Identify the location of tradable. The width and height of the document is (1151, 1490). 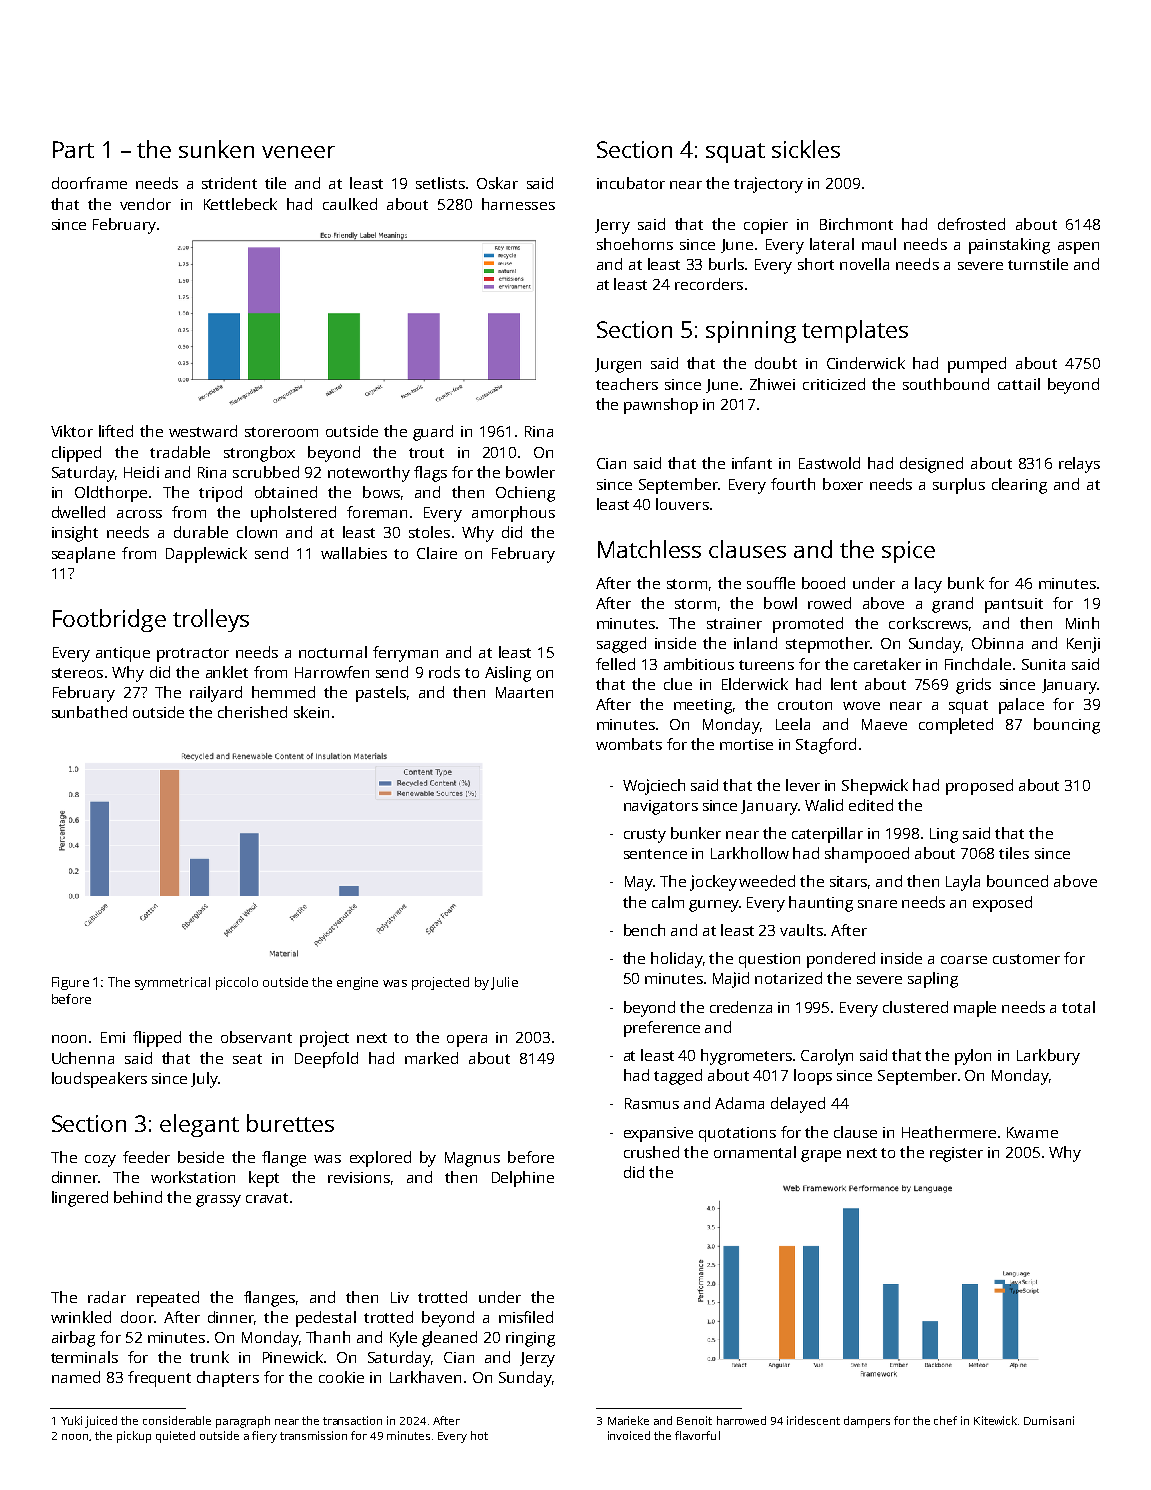
(180, 452).
